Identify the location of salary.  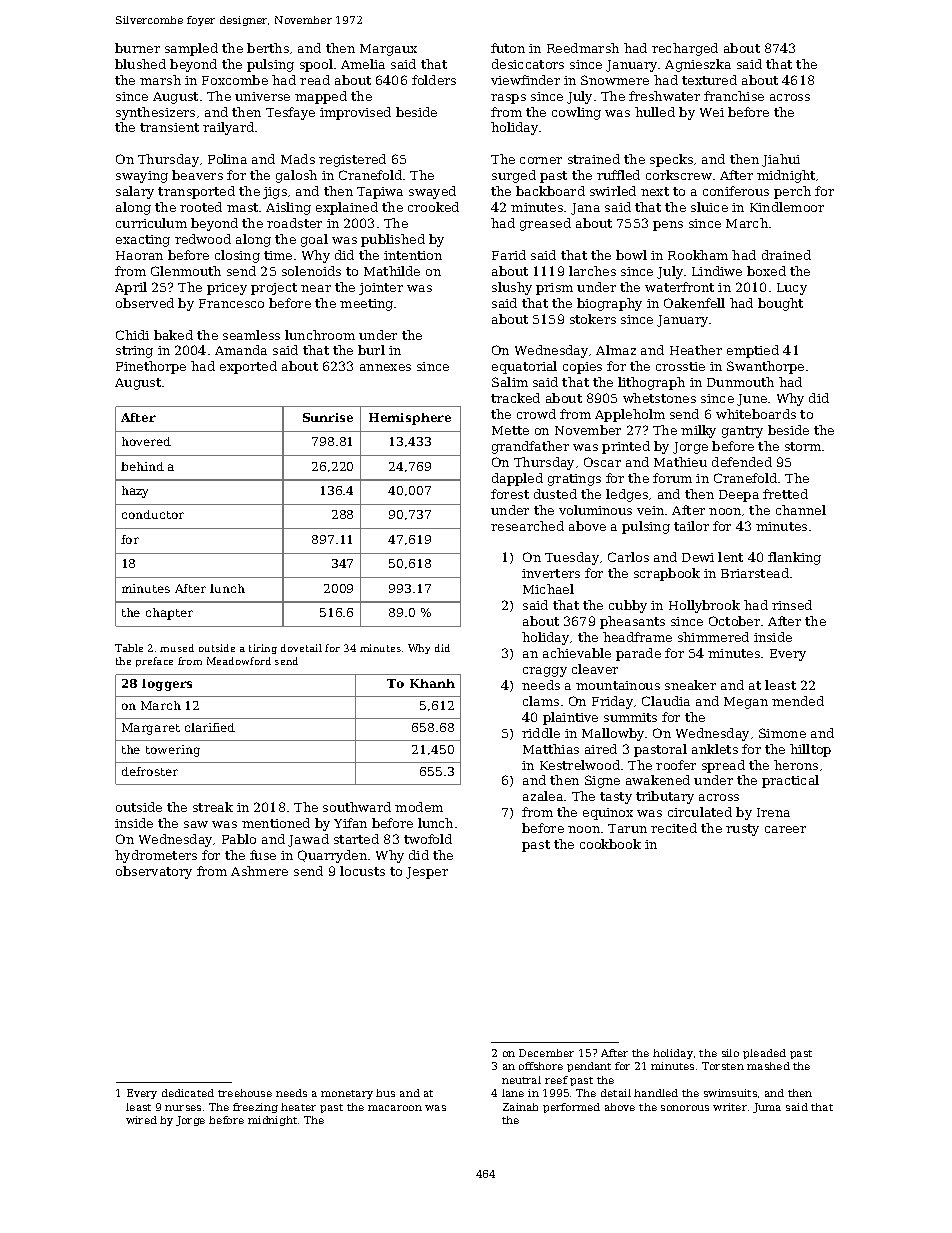
(135, 192).
